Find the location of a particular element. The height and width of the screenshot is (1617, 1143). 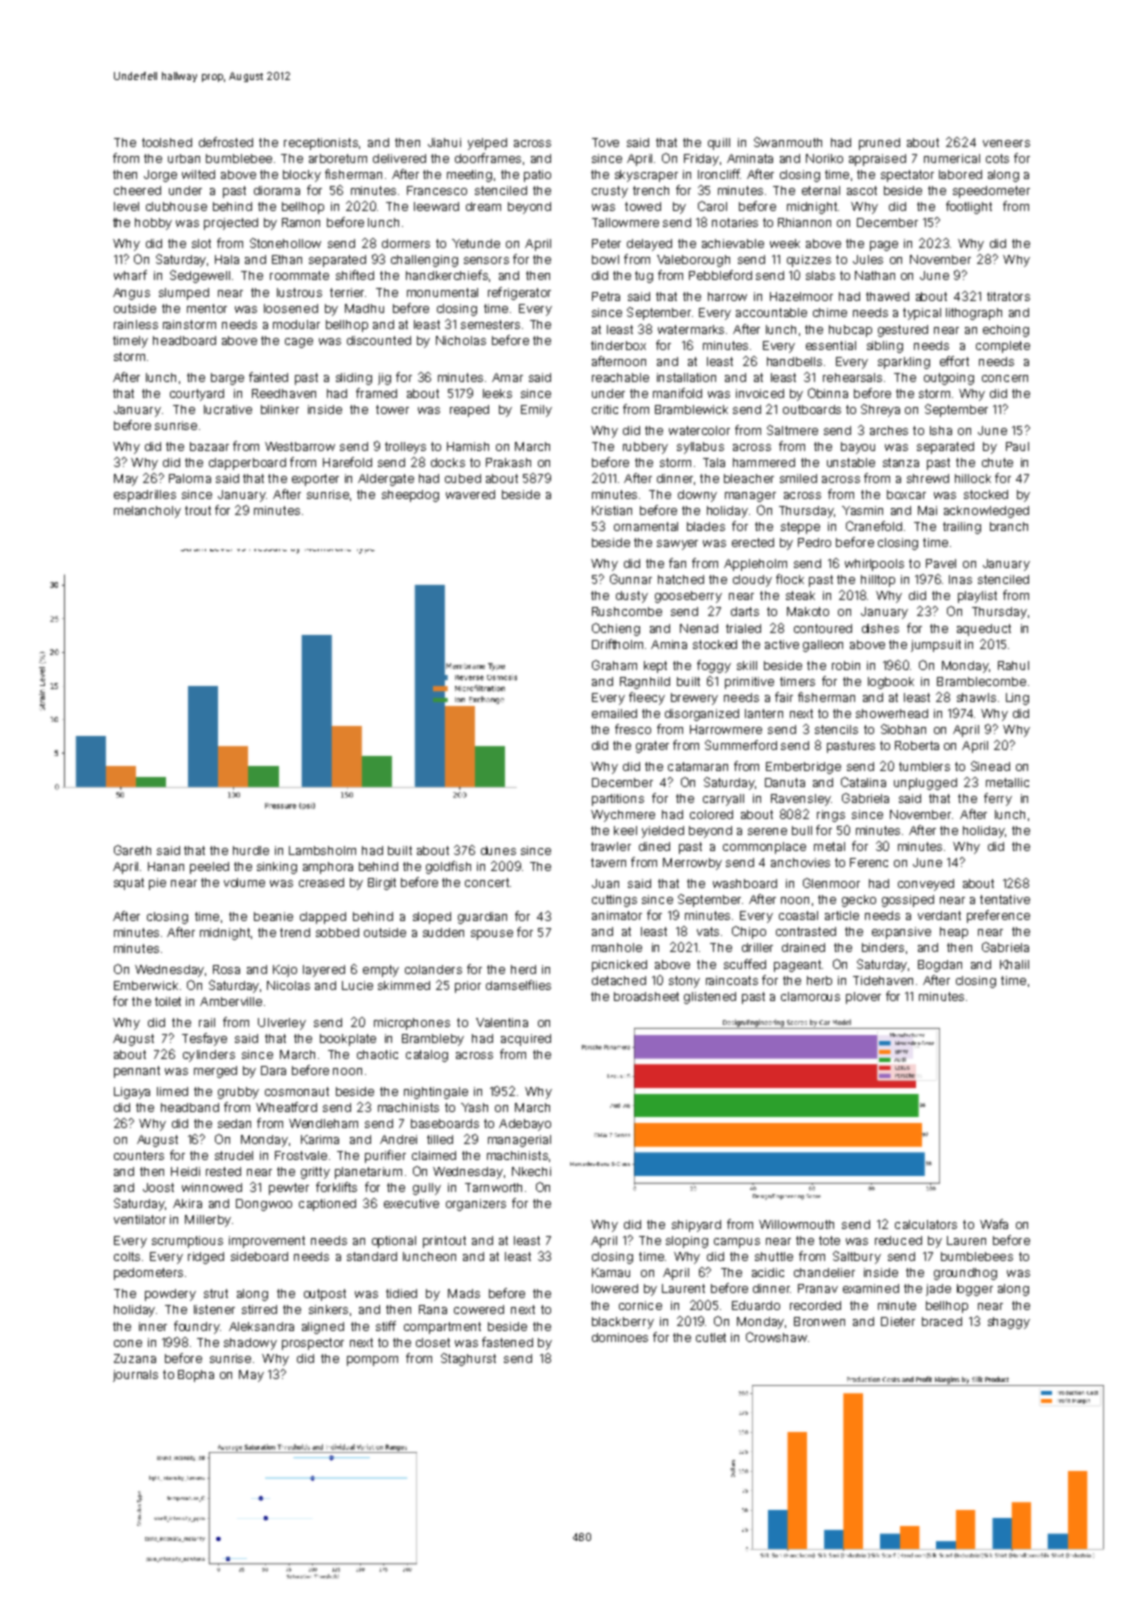

critic is located at coordinates (605, 409).
